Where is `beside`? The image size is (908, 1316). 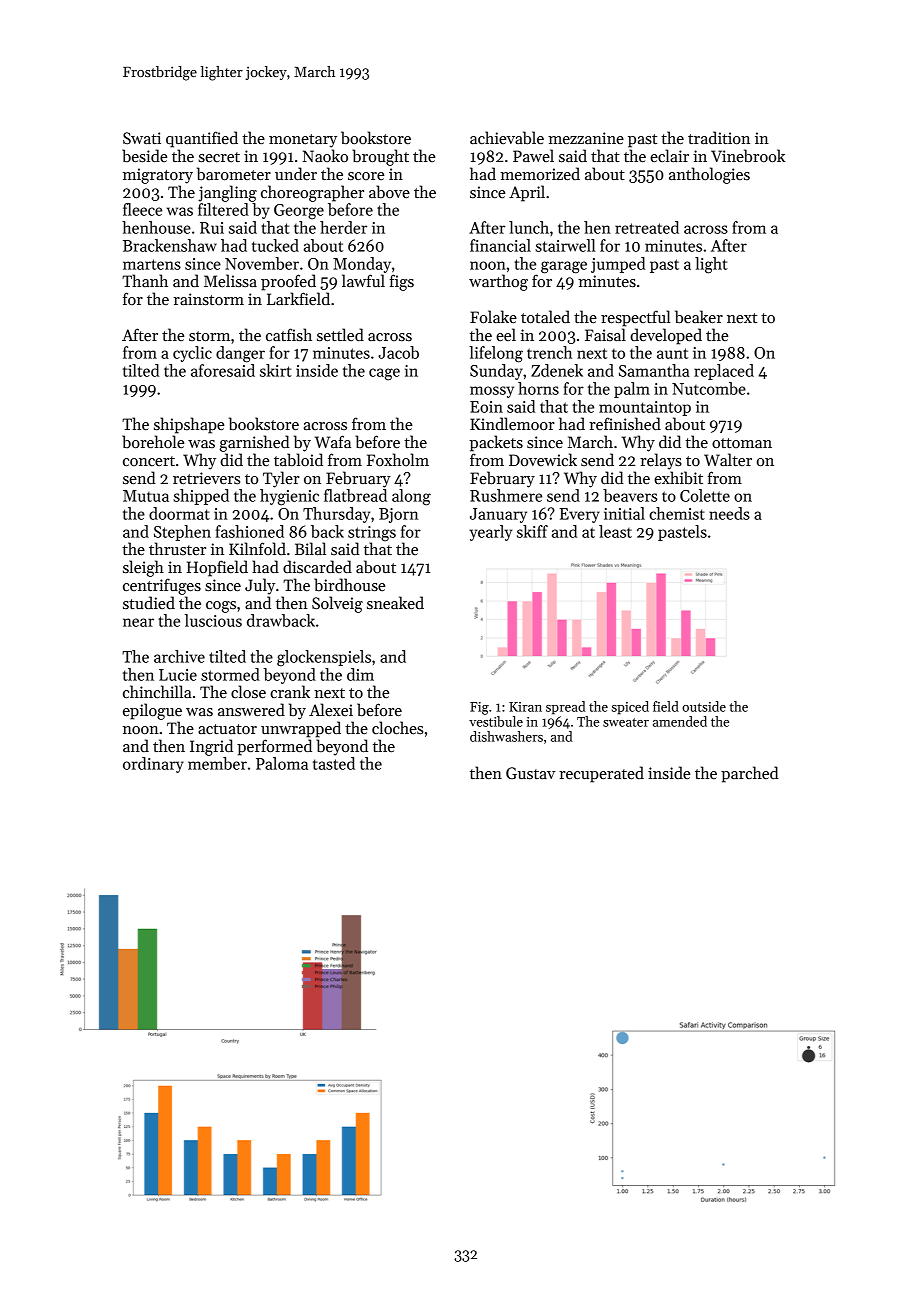
beside is located at coordinates (144, 156).
